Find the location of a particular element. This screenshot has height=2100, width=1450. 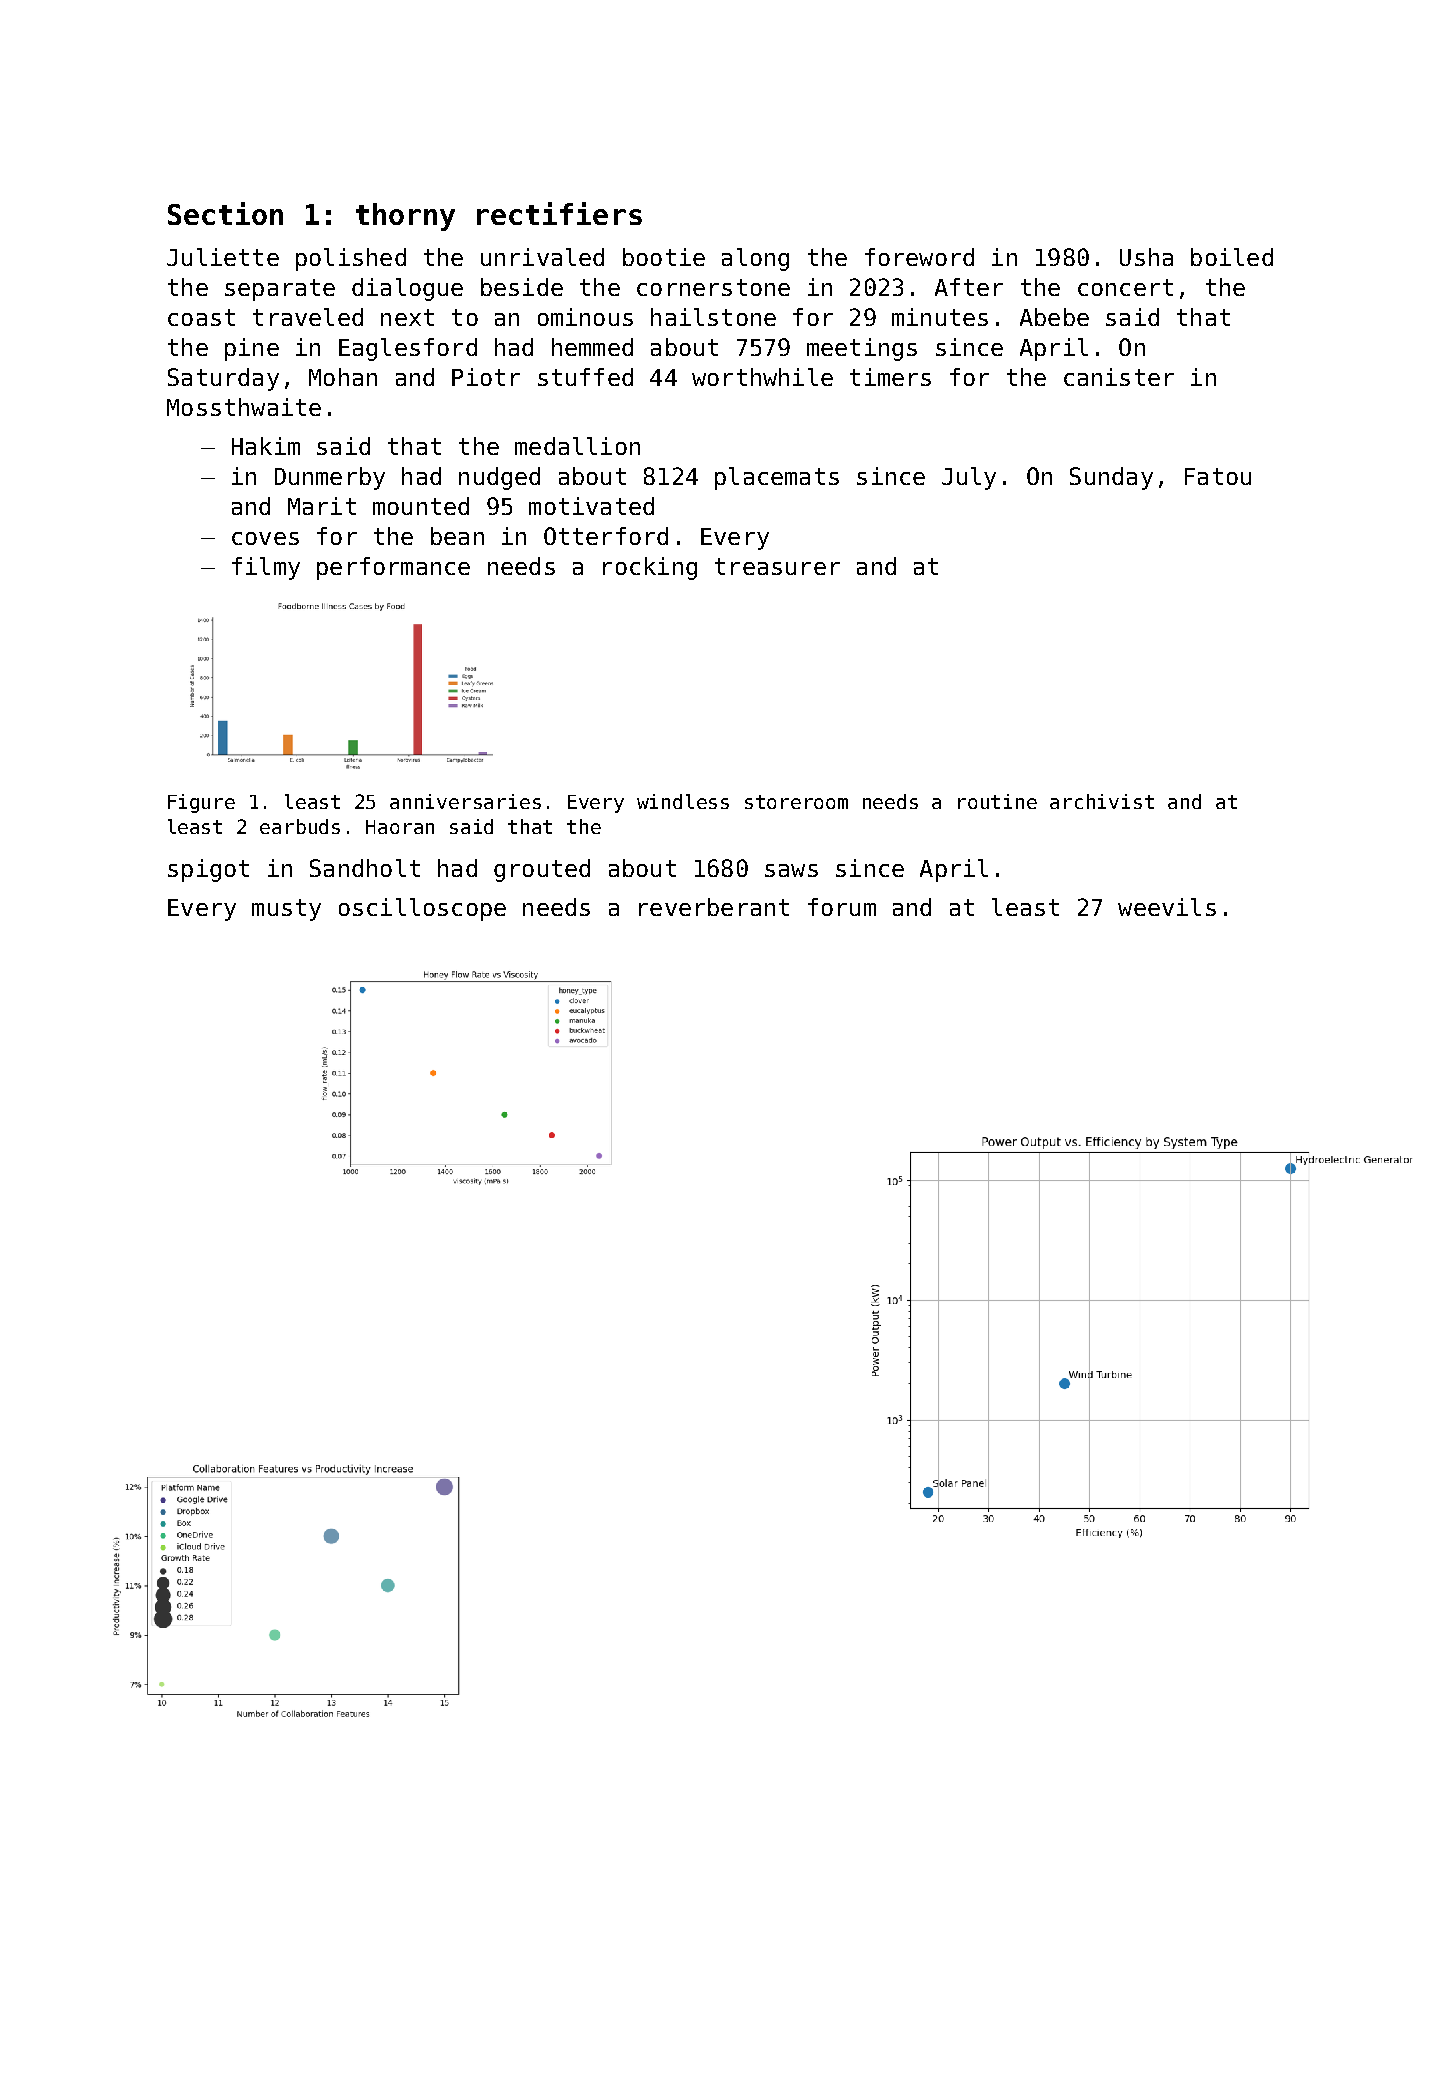

canister is located at coordinates (1119, 377).
